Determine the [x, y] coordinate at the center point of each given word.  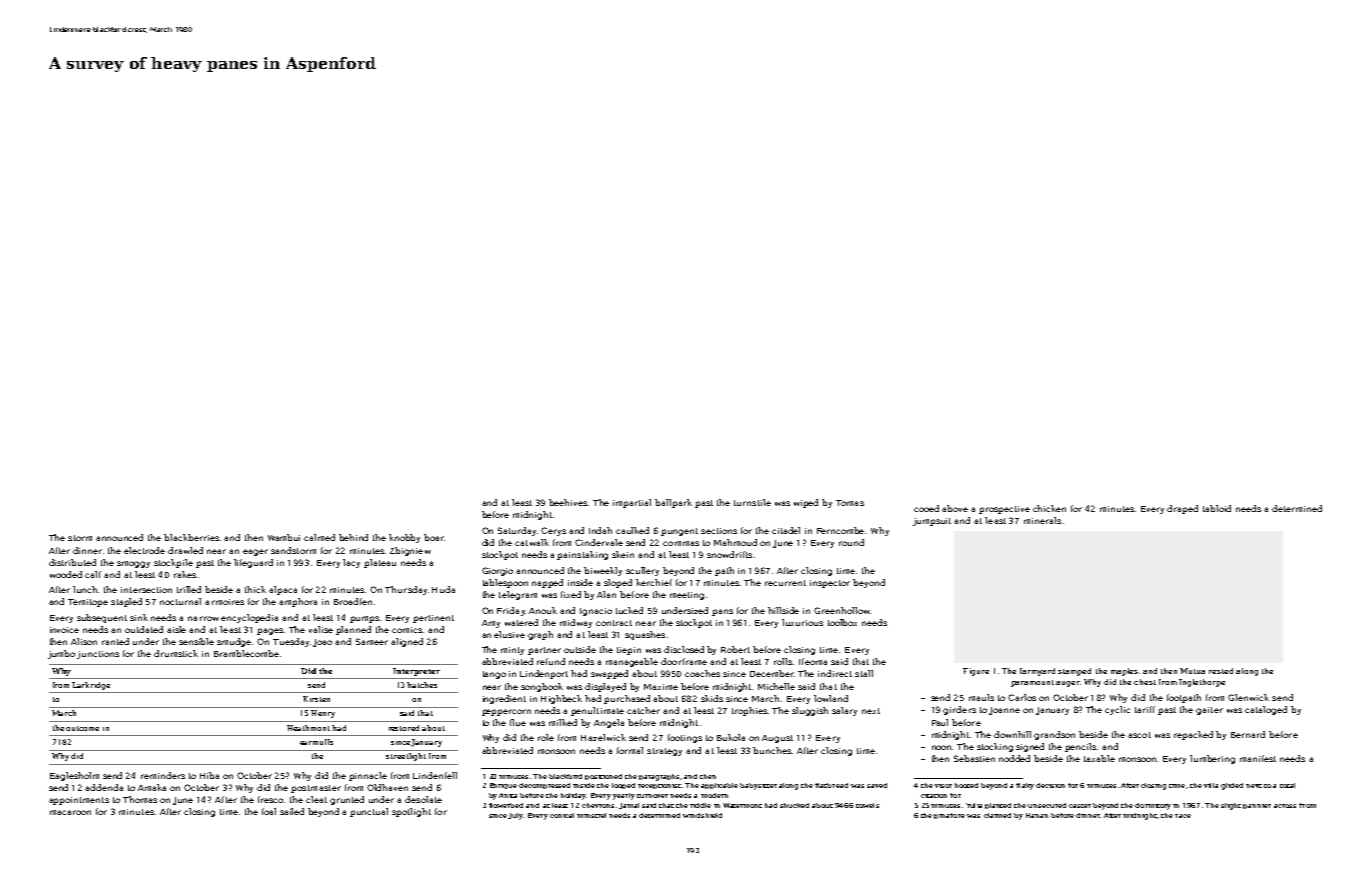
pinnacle [368, 776]
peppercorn [506, 712]
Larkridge [91, 686]
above [955, 508]
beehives [568, 502]
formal [630, 750]
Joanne [1004, 711]
